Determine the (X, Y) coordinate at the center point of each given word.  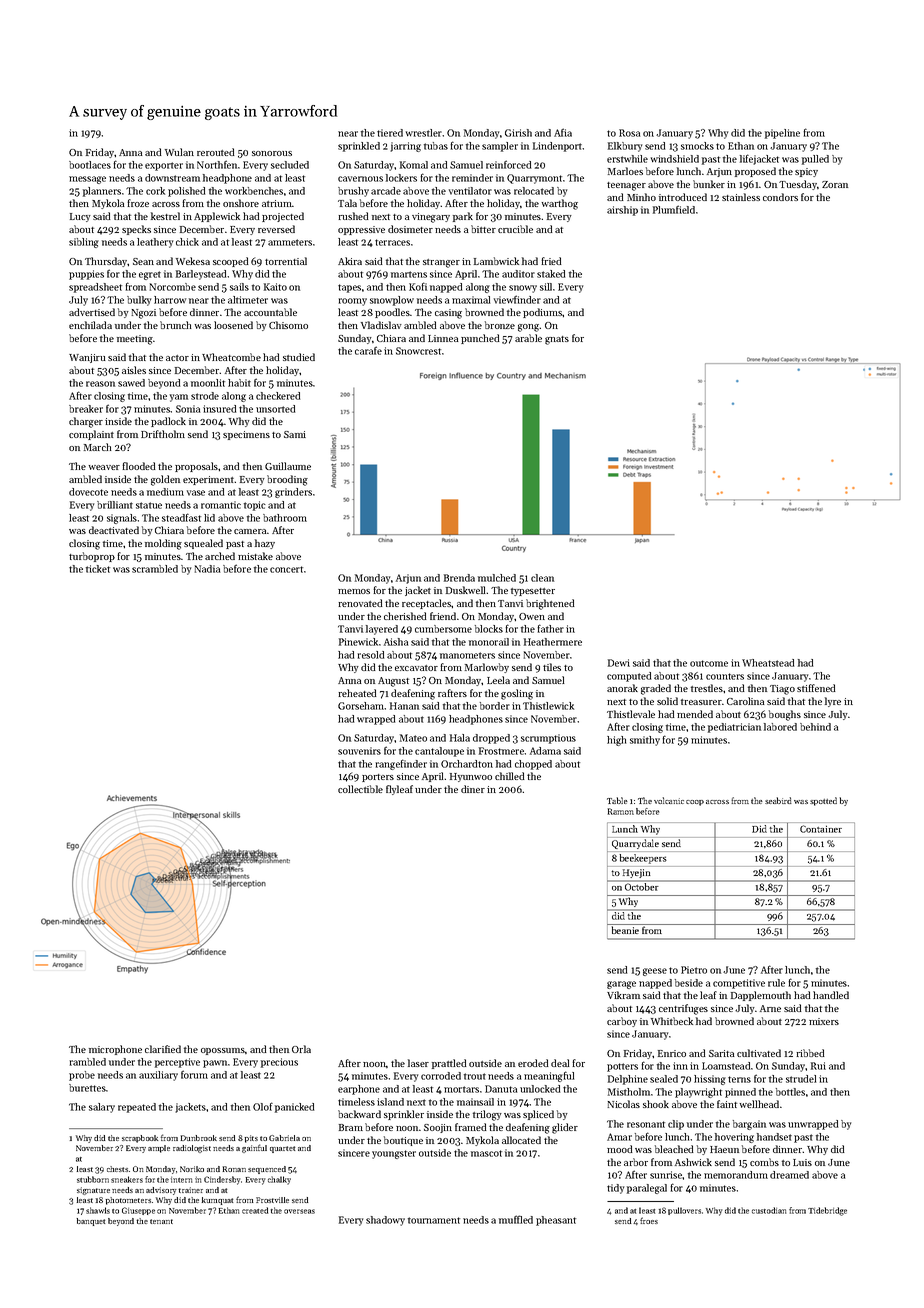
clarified (163, 1049)
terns (739, 1079)
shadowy (385, 1221)
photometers (128, 1201)
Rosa (629, 133)
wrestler (424, 133)
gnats (557, 340)
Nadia (207, 569)
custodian (769, 1210)
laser (418, 1063)
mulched (497, 578)
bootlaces (90, 165)
